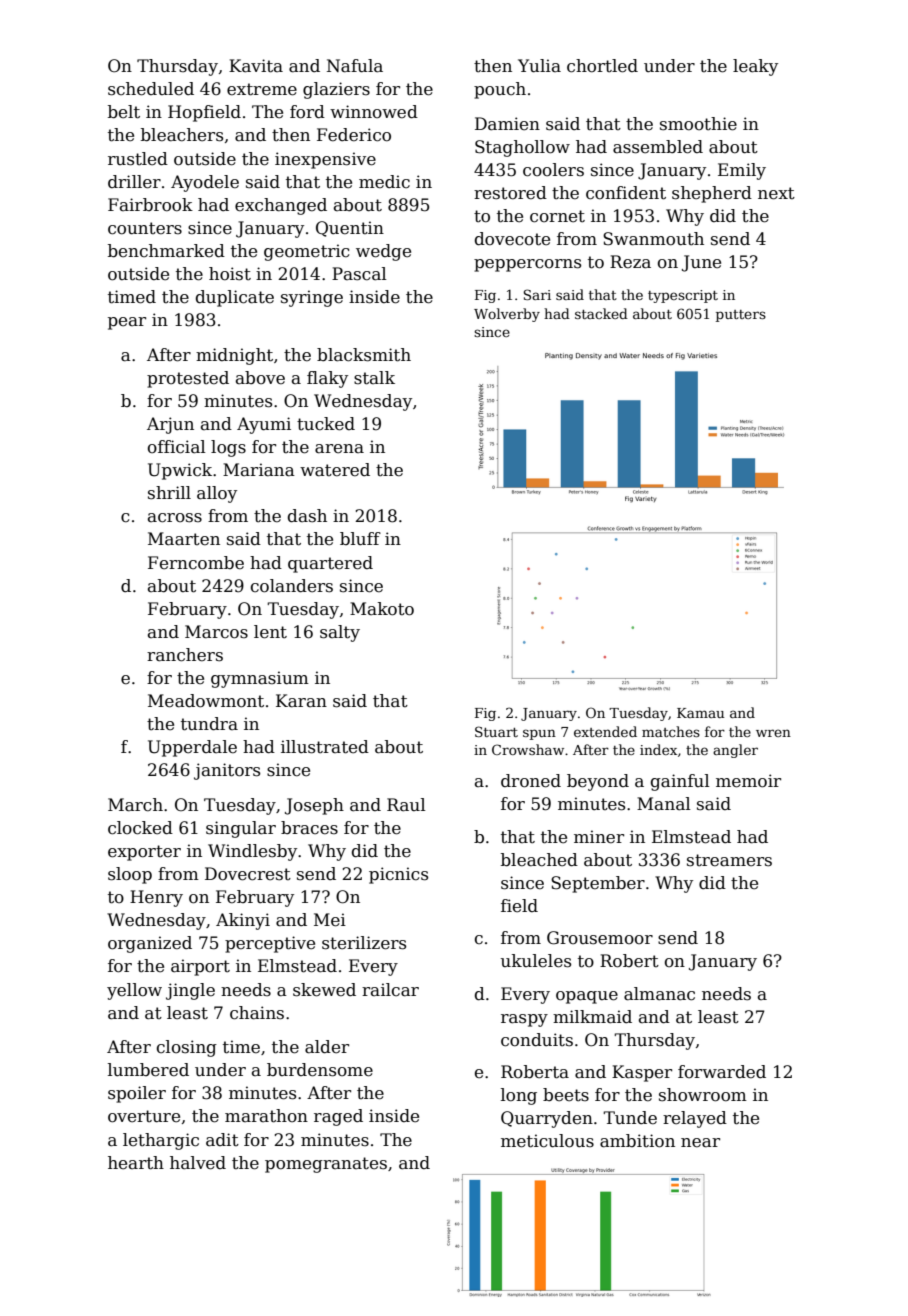 This screenshot has width=908, height=1316. I want to click on salty, so click(340, 633).
